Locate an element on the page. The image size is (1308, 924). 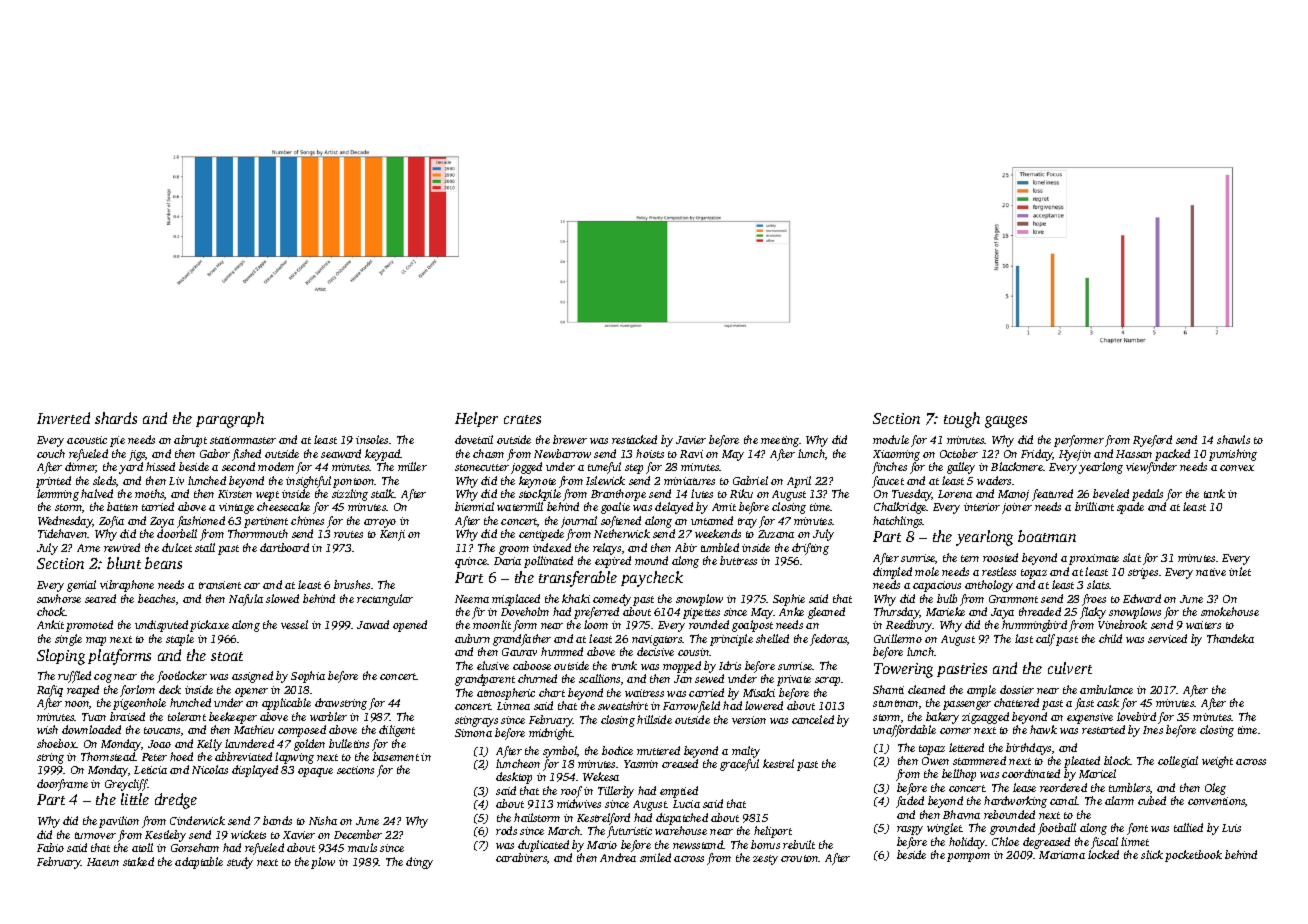
loom is located at coordinates (596, 624).
